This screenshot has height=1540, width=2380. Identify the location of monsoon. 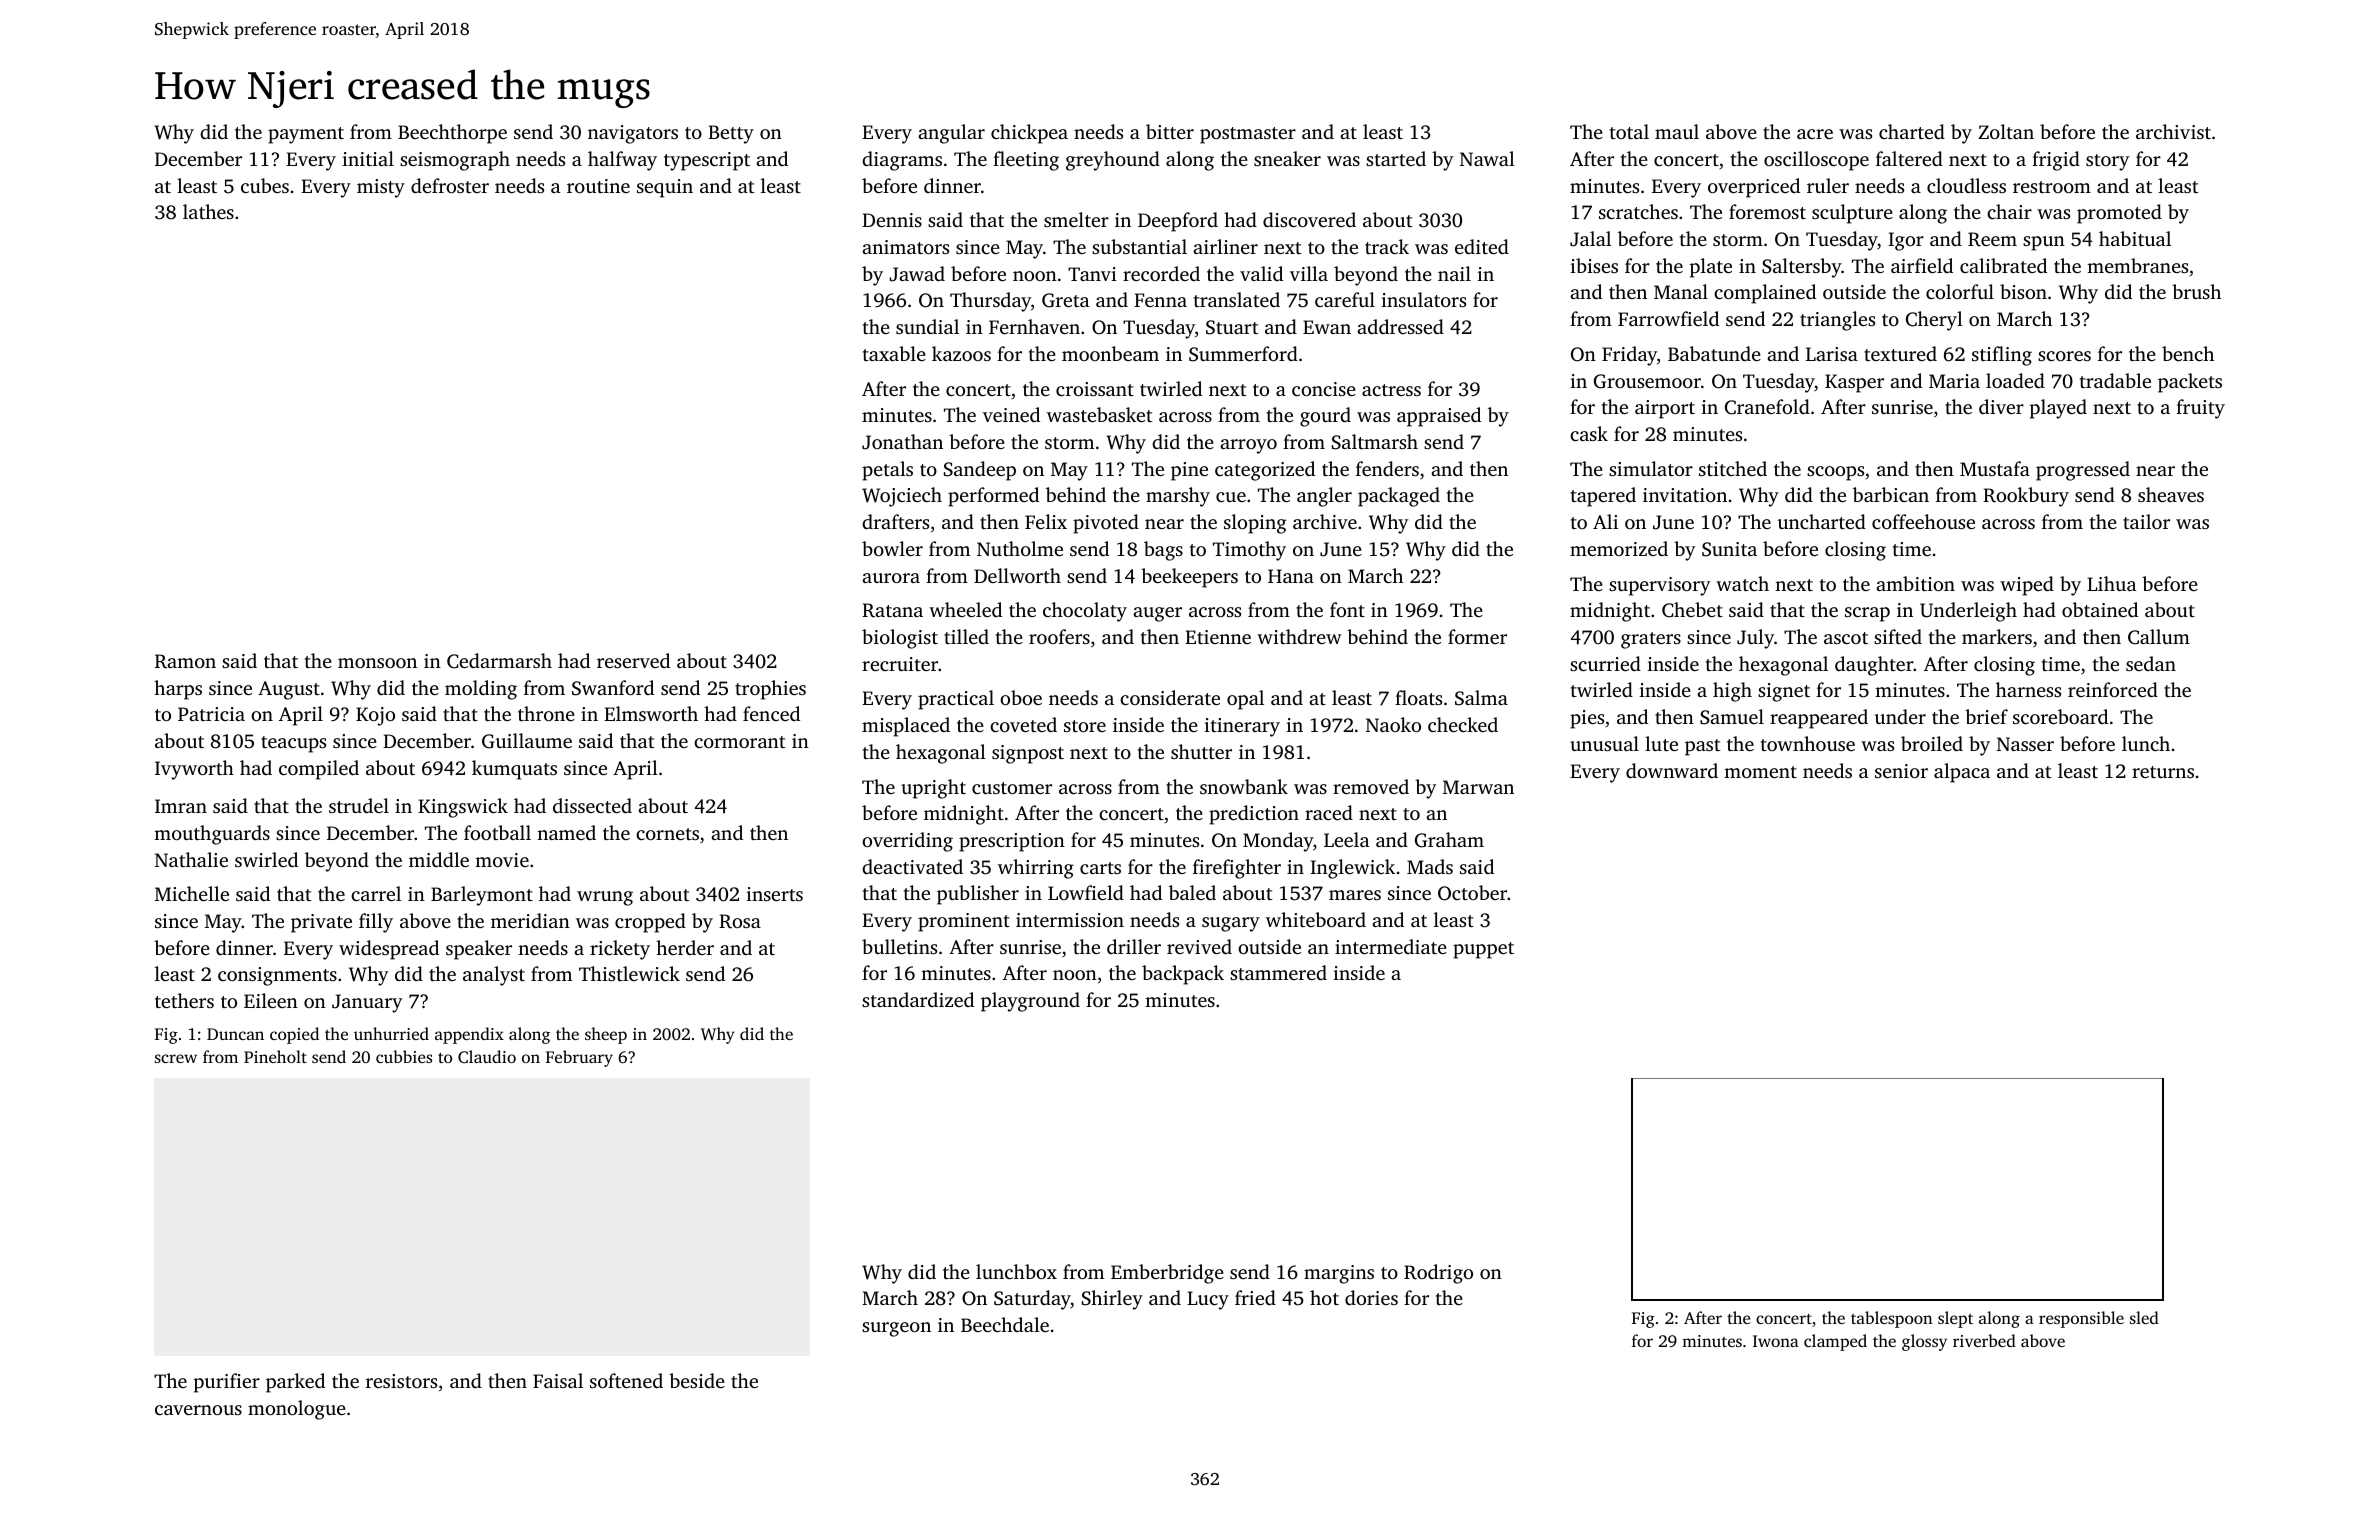
(377, 663).
